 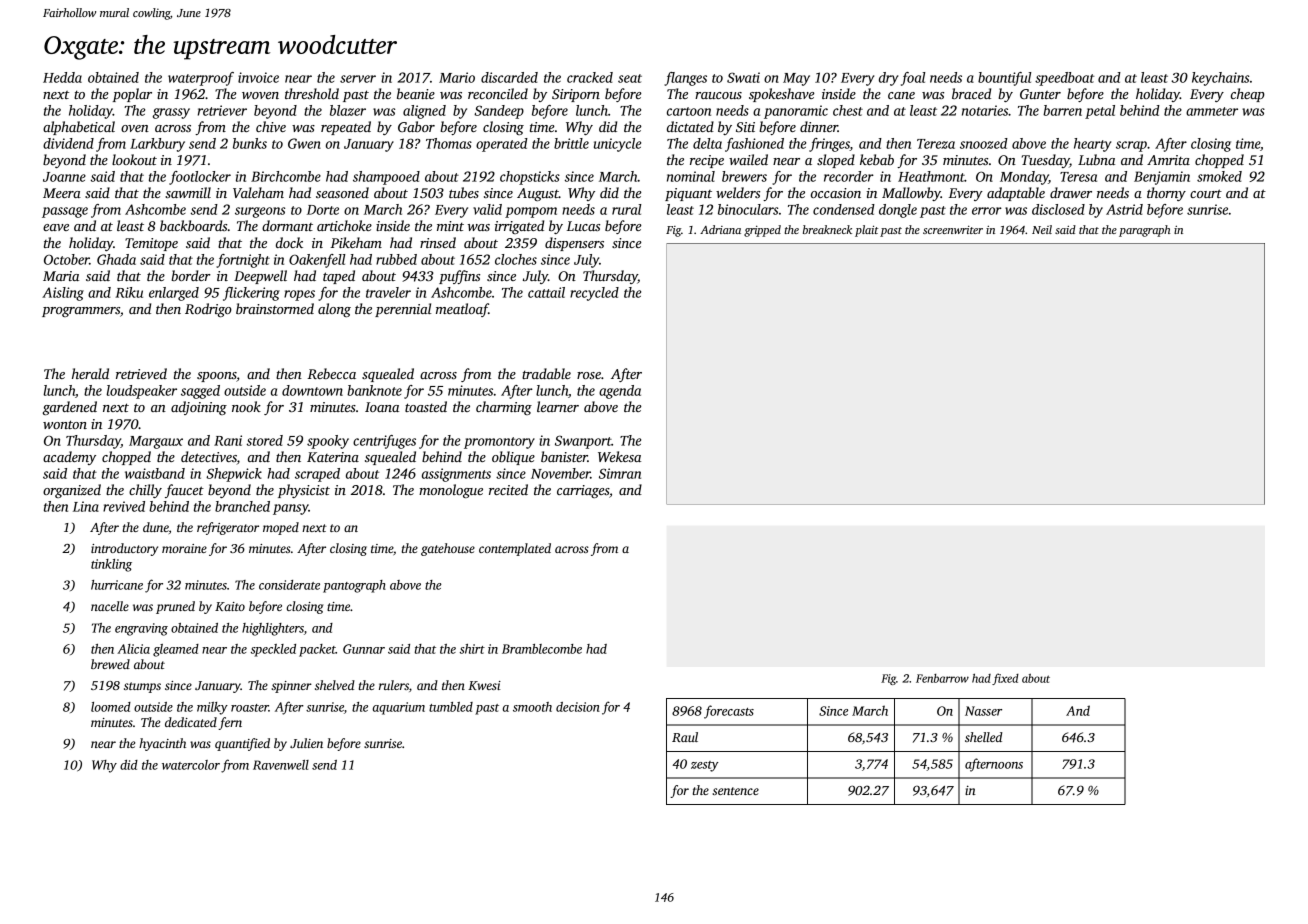 What do you see at coordinates (620, 473) in the image?
I see `Simran` at bounding box center [620, 473].
